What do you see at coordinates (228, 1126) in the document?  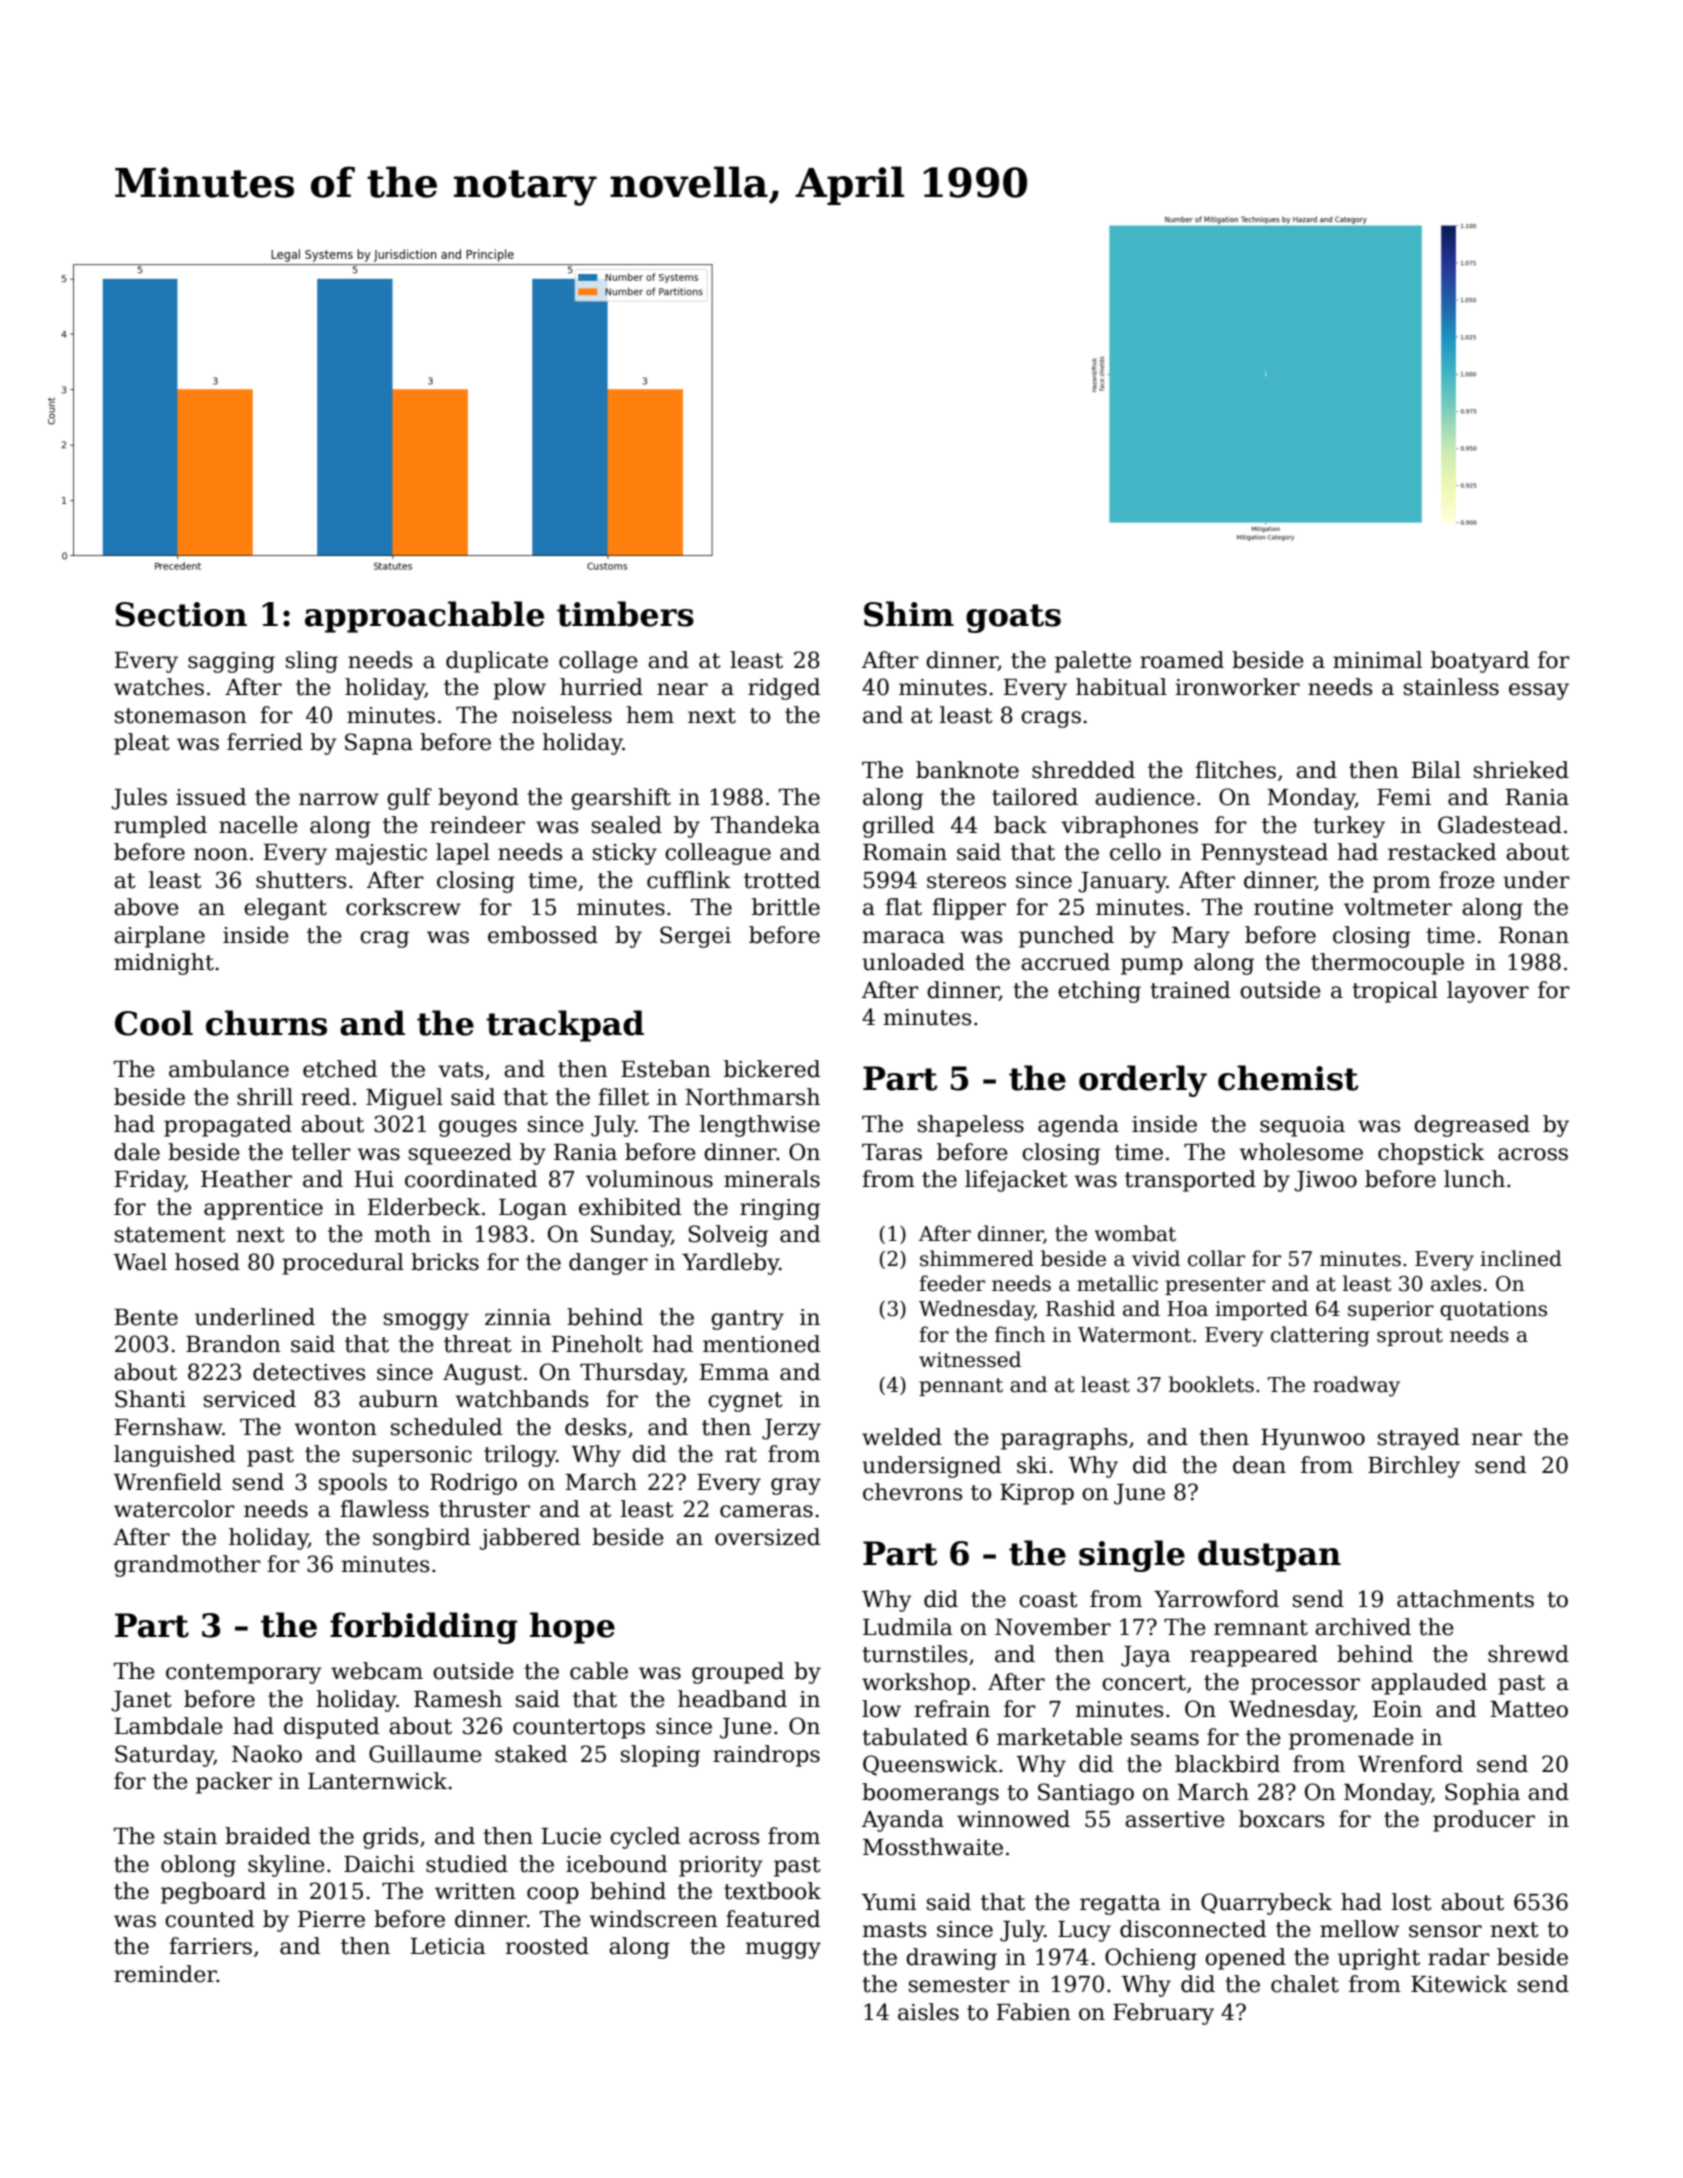 I see `propagated` at bounding box center [228, 1126].
